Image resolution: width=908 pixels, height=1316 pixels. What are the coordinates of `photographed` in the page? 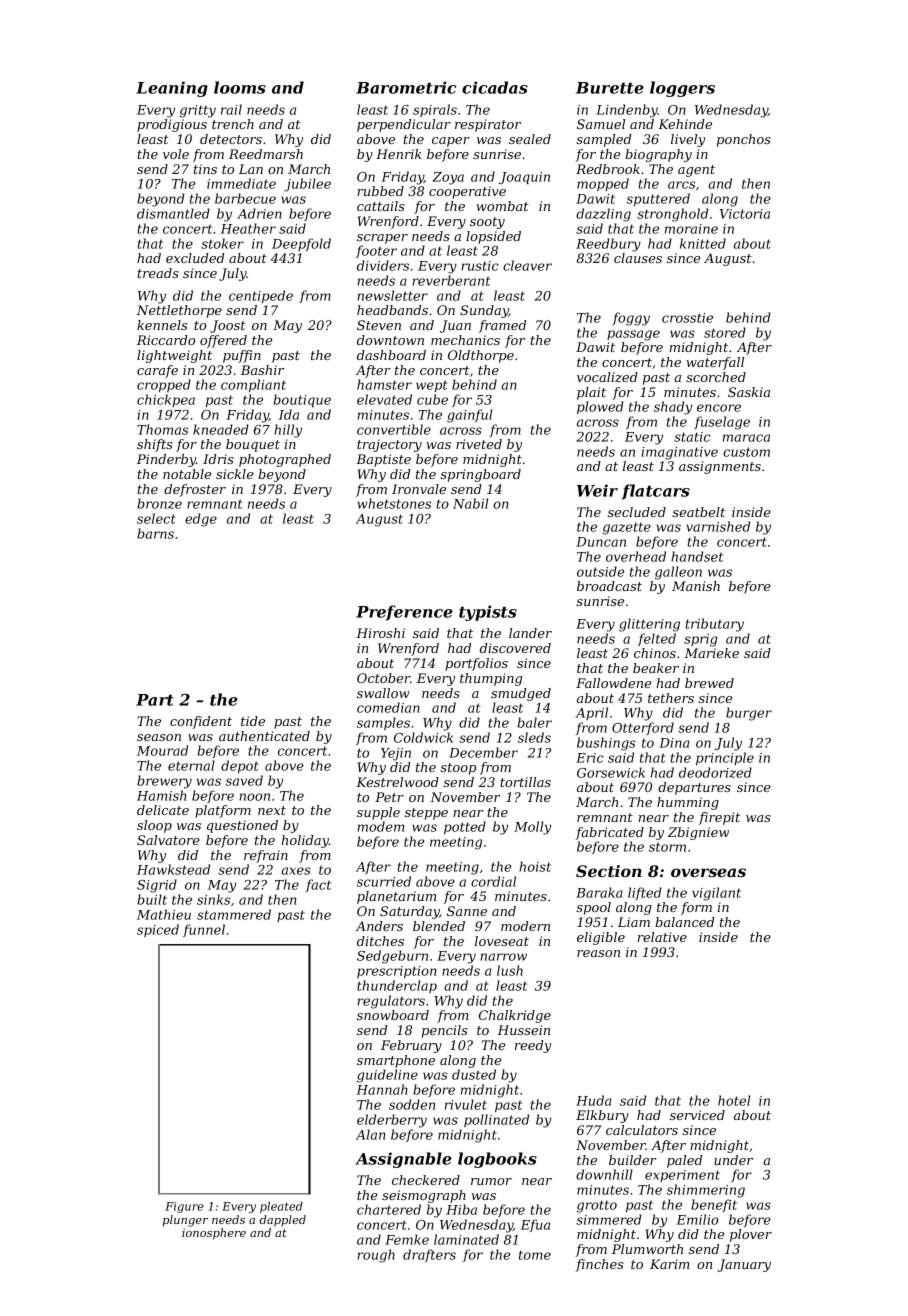 It's located at (285, 460).
